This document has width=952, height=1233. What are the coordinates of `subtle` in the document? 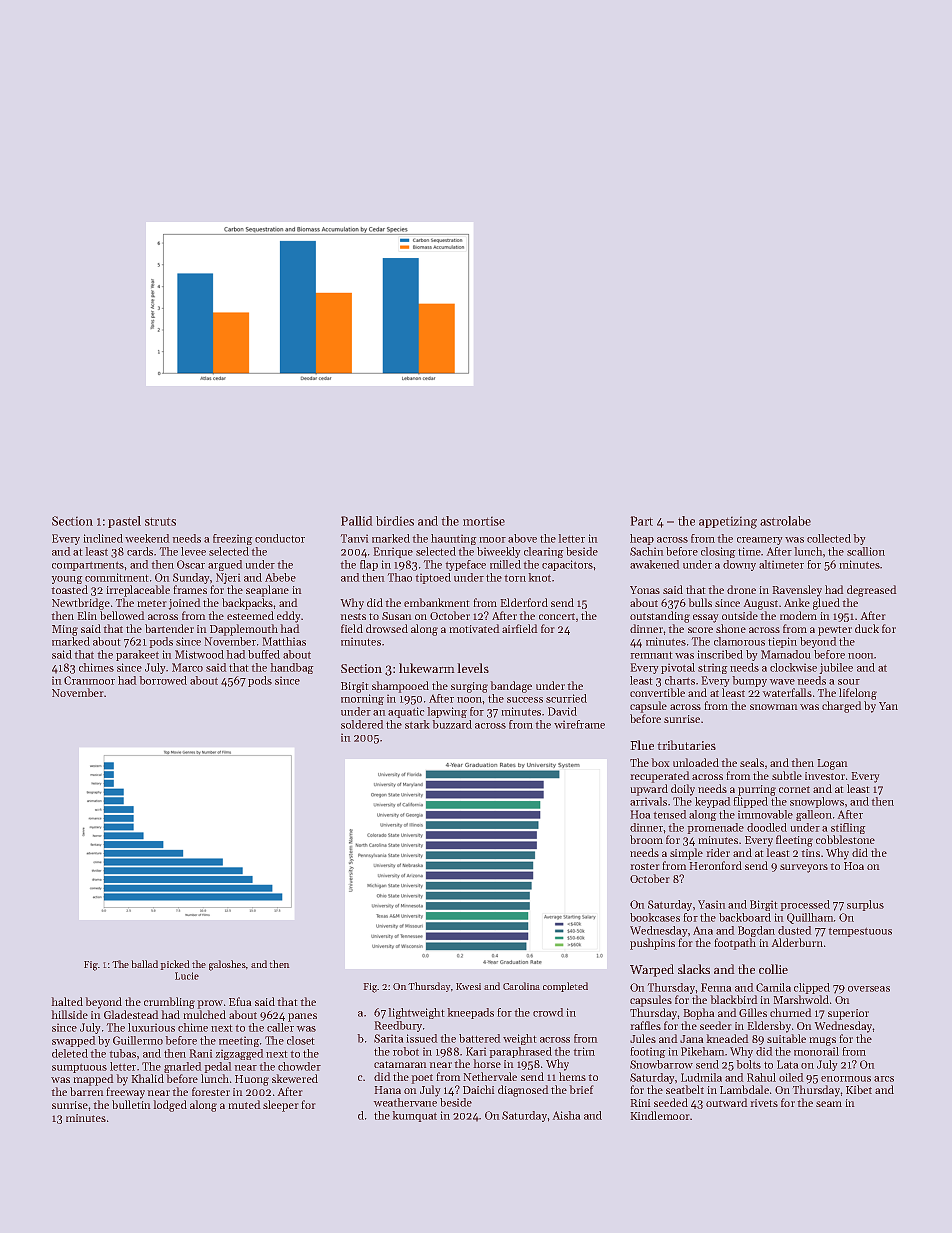 It's located at (787, 775).
